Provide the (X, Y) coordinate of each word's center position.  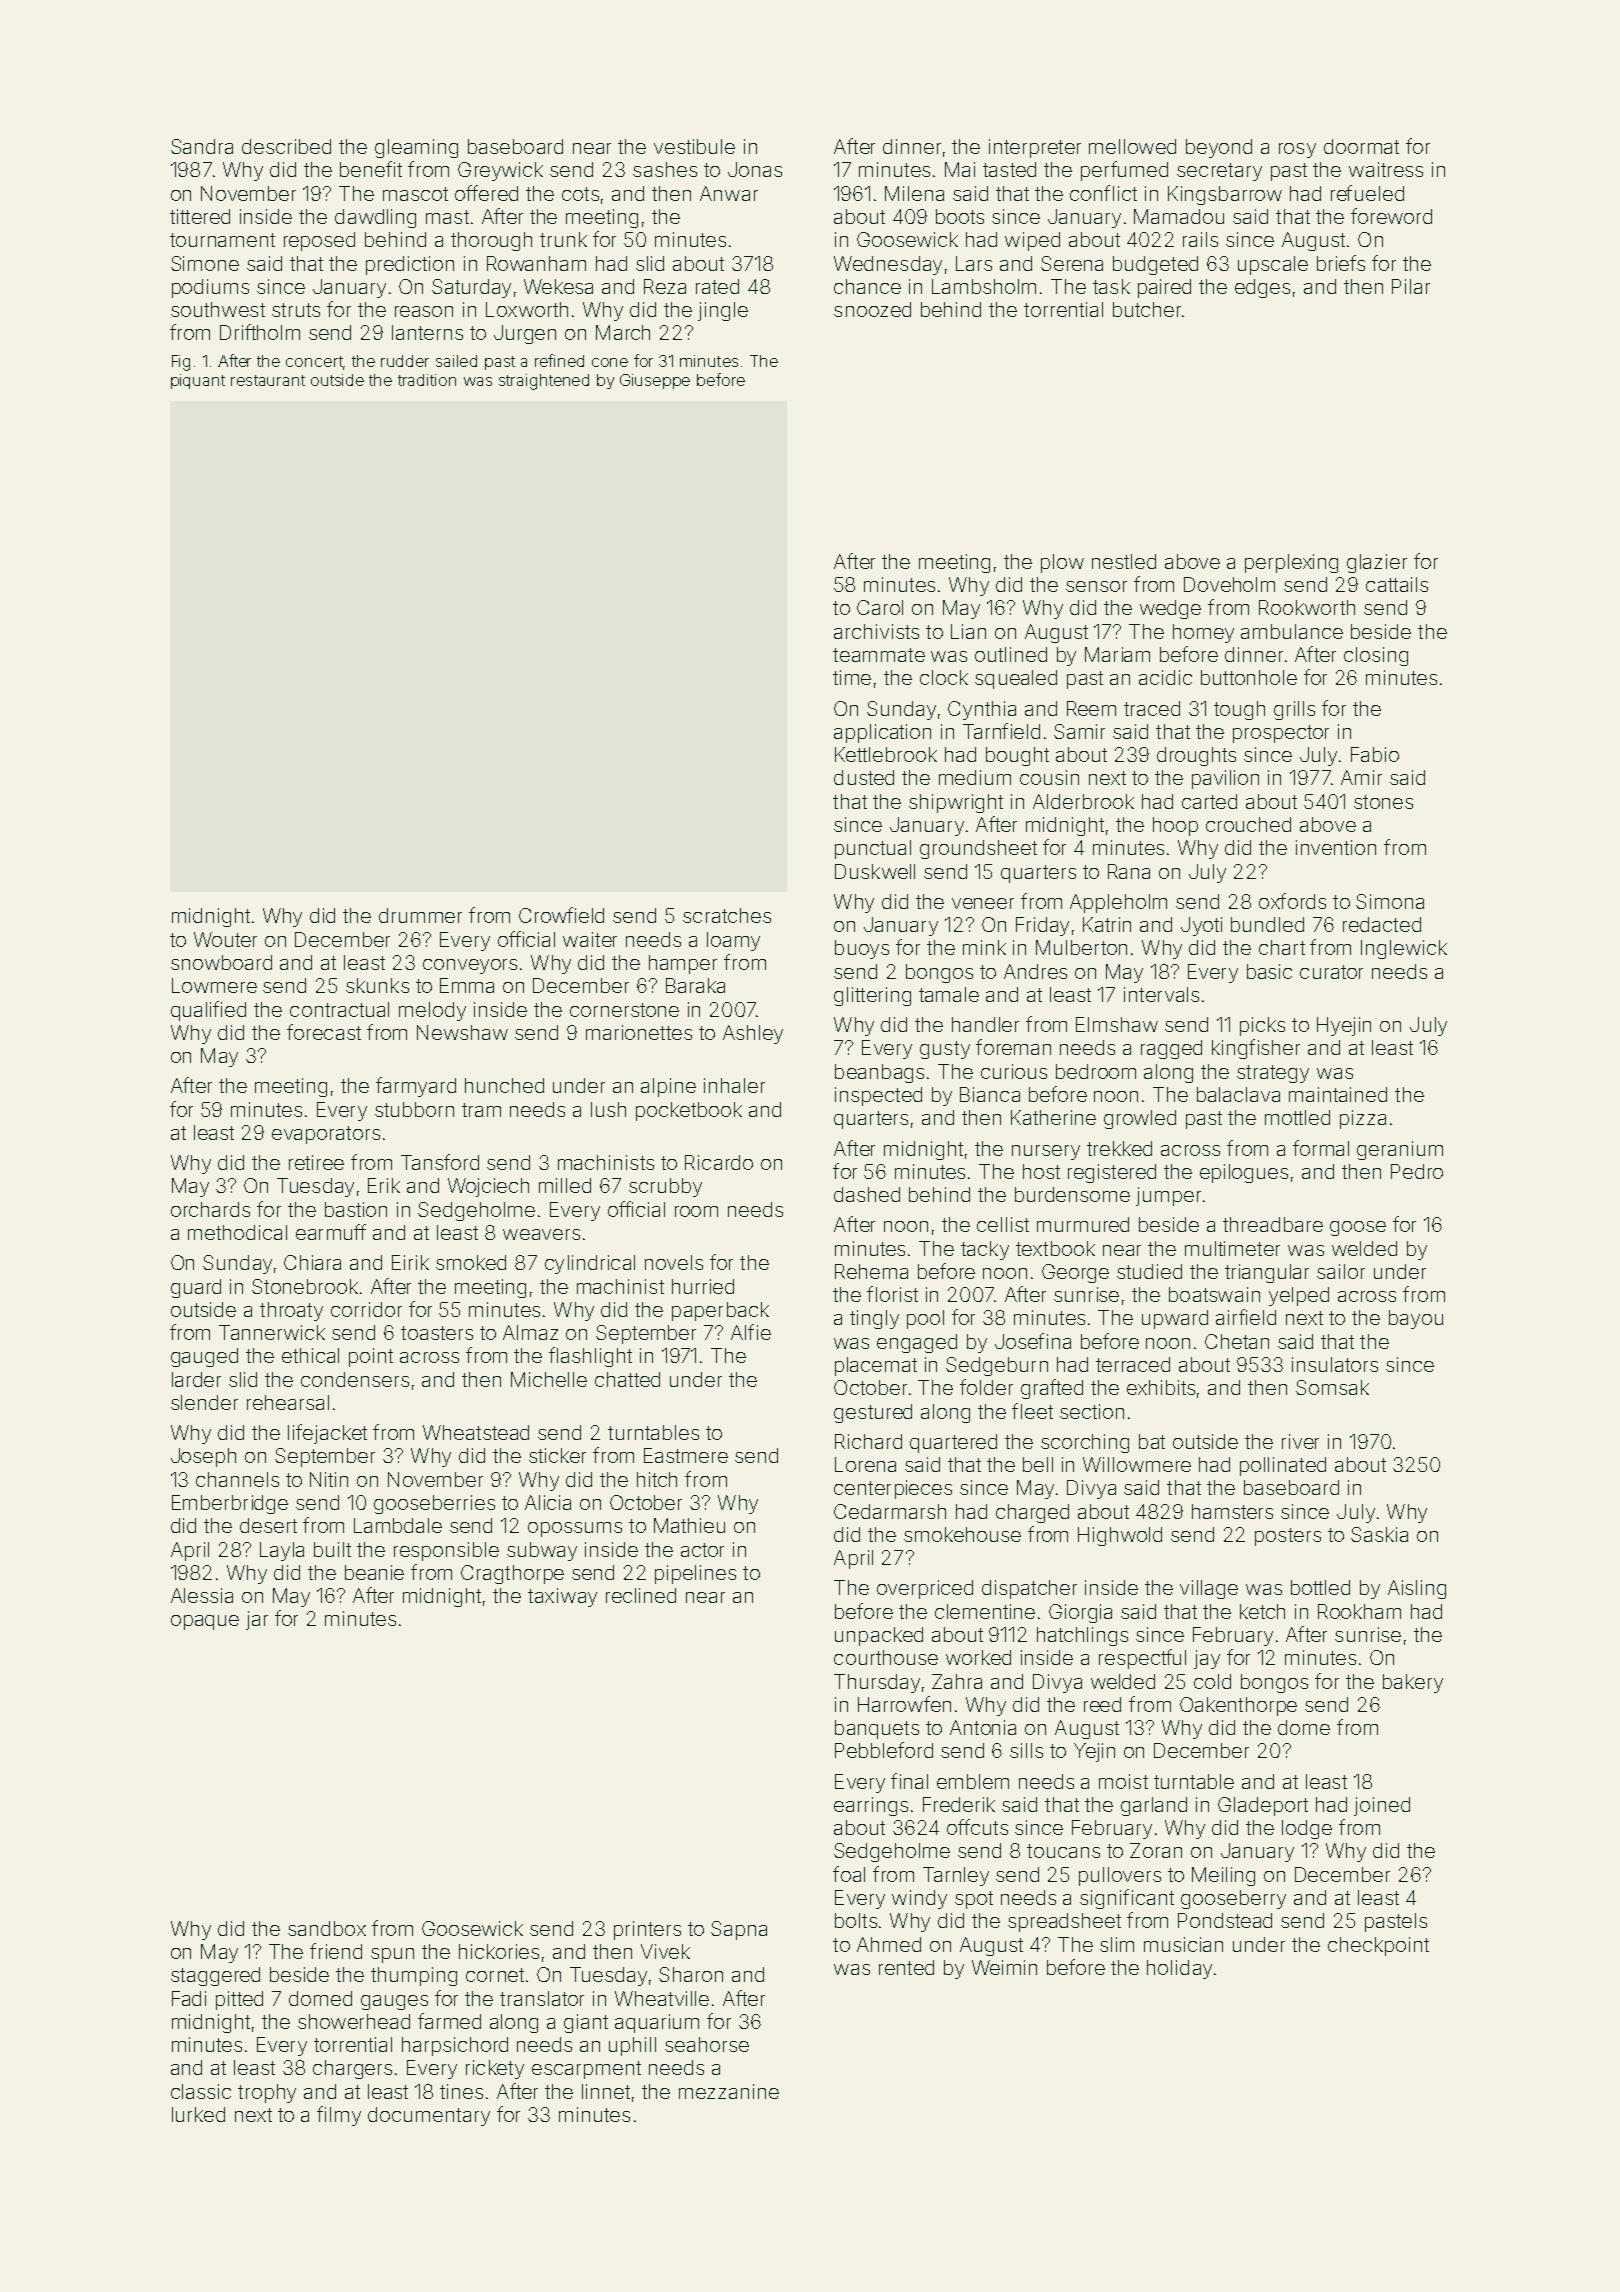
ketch (1262, 1611)
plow (1062, 563)
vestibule (694, 146)
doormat (1361, 146)
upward (1175, 1319)
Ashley (753, 1034)
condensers (355, 1379)
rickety (495, 2069)
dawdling (375, 218)
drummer (420, 915)
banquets (877, 1729)
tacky (985, 1250)
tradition (427, 380)
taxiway (562, 1597)
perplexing (1291, 563)
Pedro (1417, 1171)
